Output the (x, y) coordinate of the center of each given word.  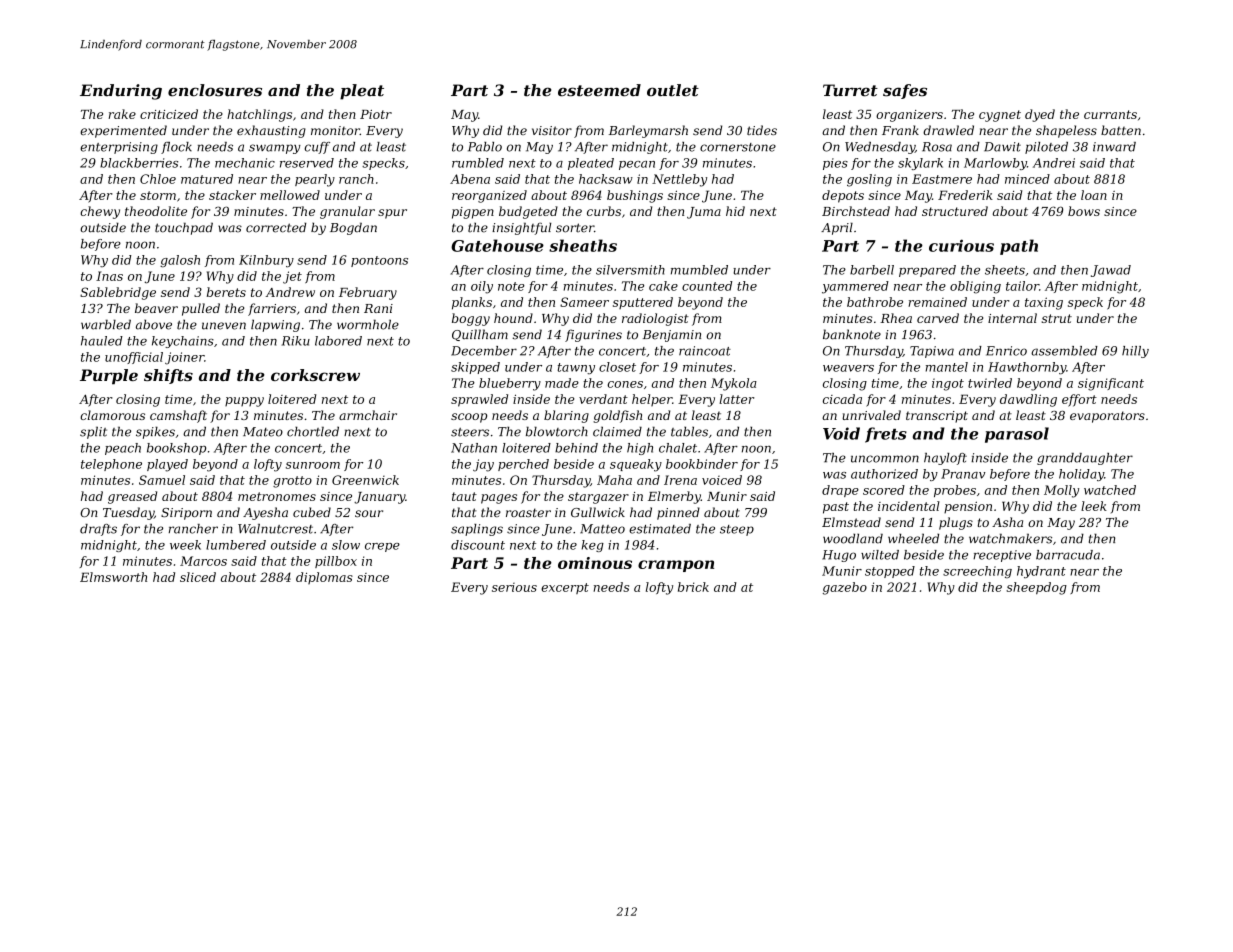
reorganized (489, 196)
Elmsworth (113, 577)
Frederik (965, 195)
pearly (315, 180)
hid (735, 211)
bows (1084, 211)
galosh (180, 261)
